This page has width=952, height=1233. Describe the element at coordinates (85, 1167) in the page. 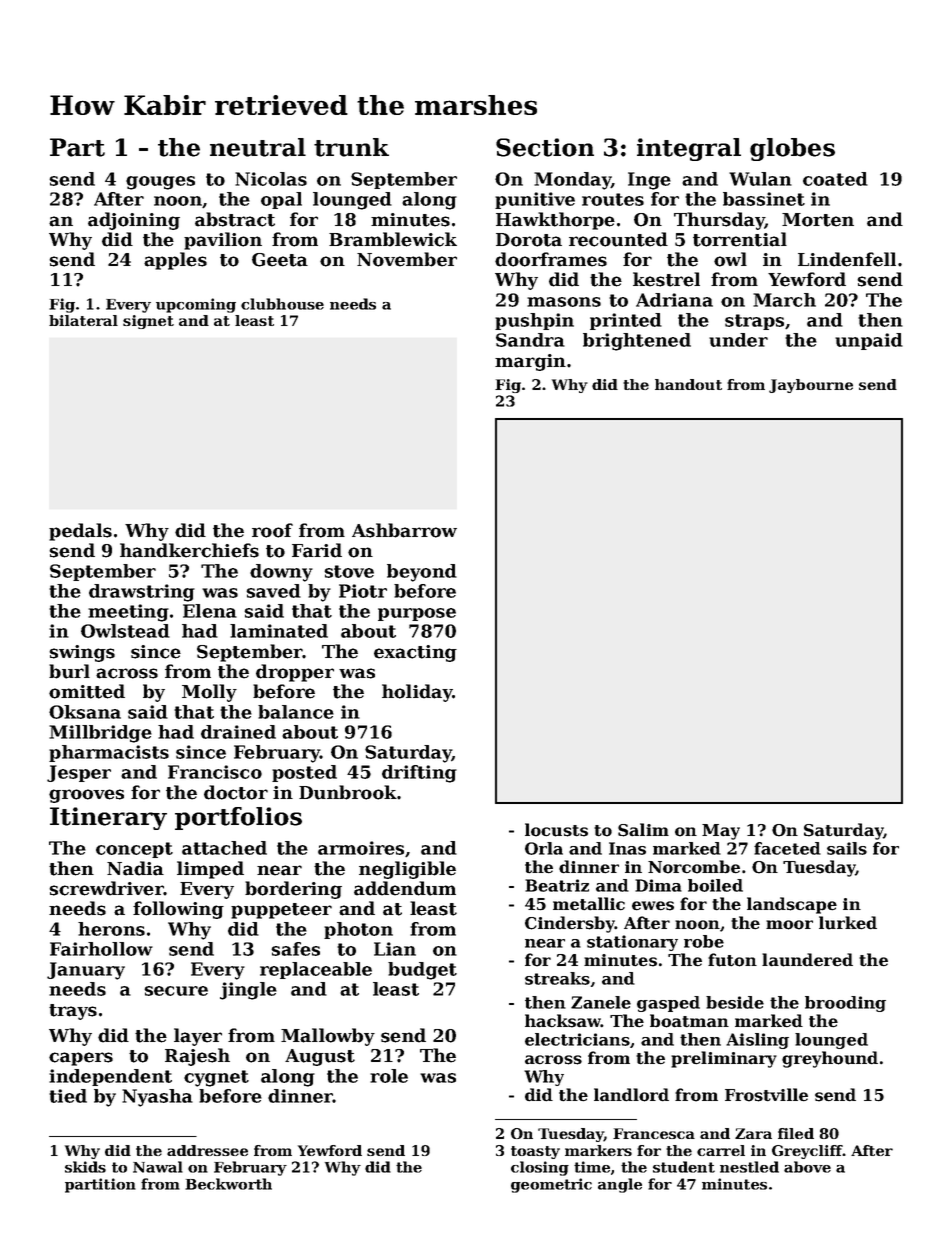

I see `skids` at that location.
